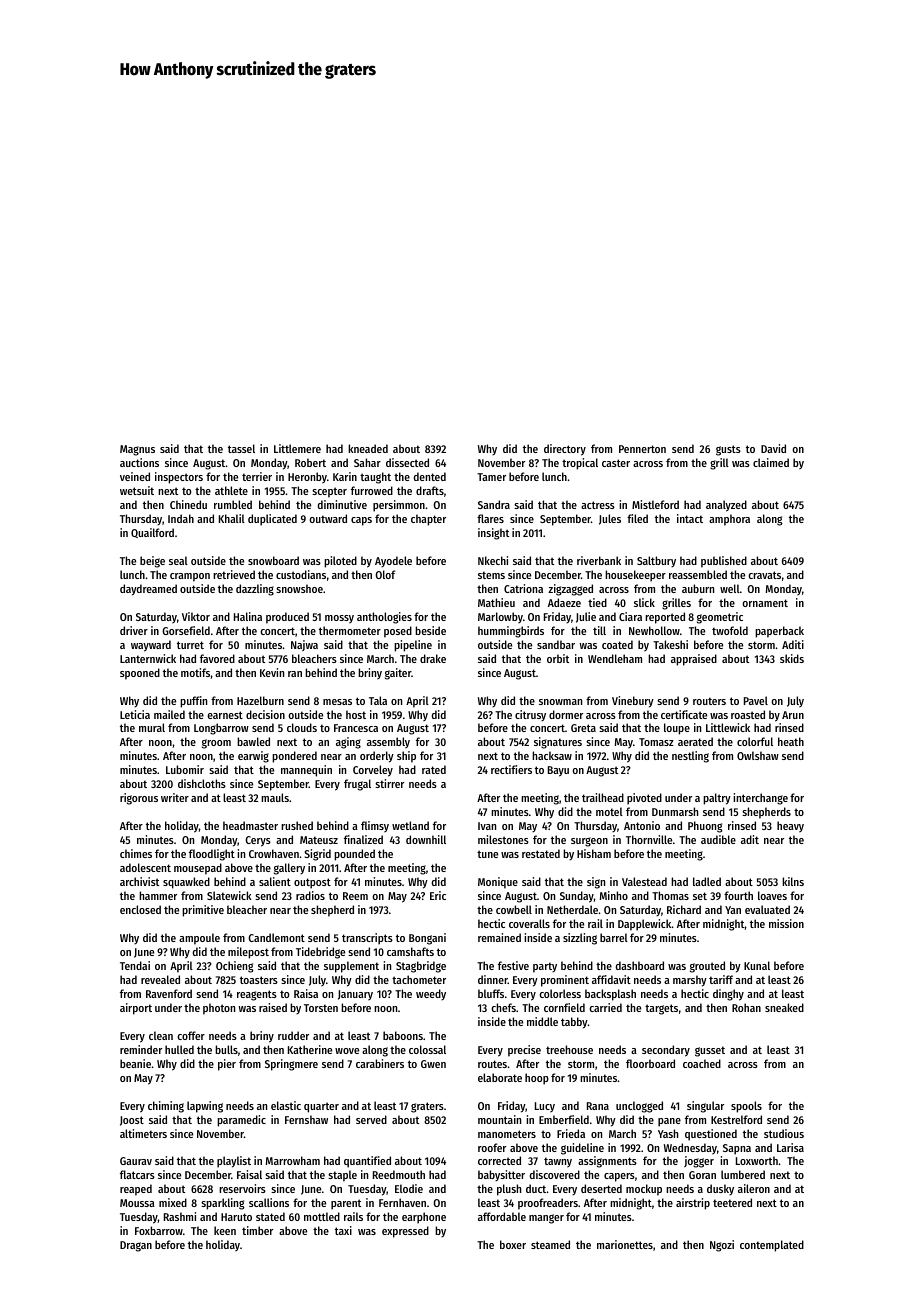  What do you see at coordinates (329, 492) in the page?
I see `scepter` at bounding box center [329, 492].
